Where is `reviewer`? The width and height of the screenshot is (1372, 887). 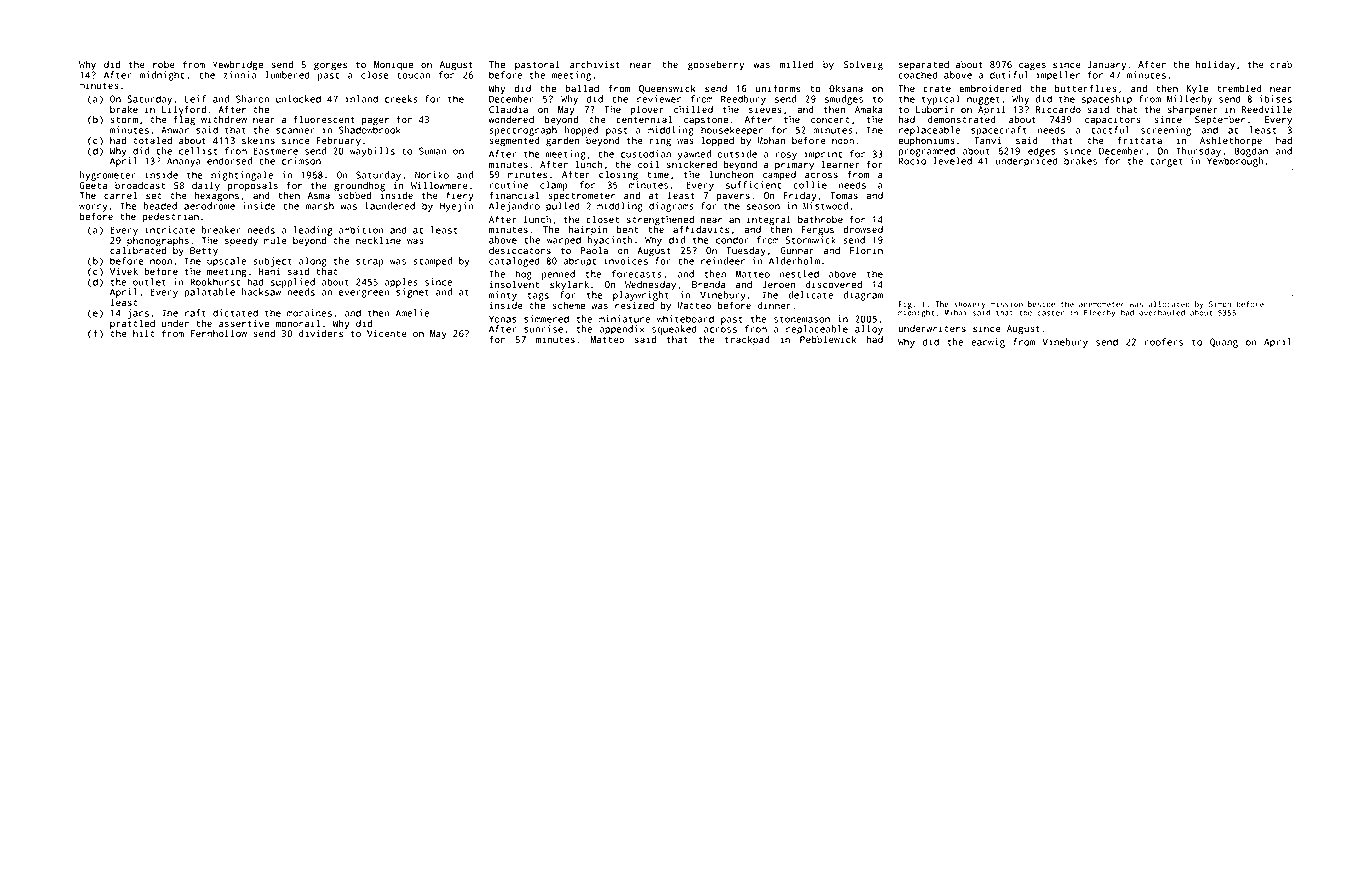 reviewer is located at coordinates (659, 99).
